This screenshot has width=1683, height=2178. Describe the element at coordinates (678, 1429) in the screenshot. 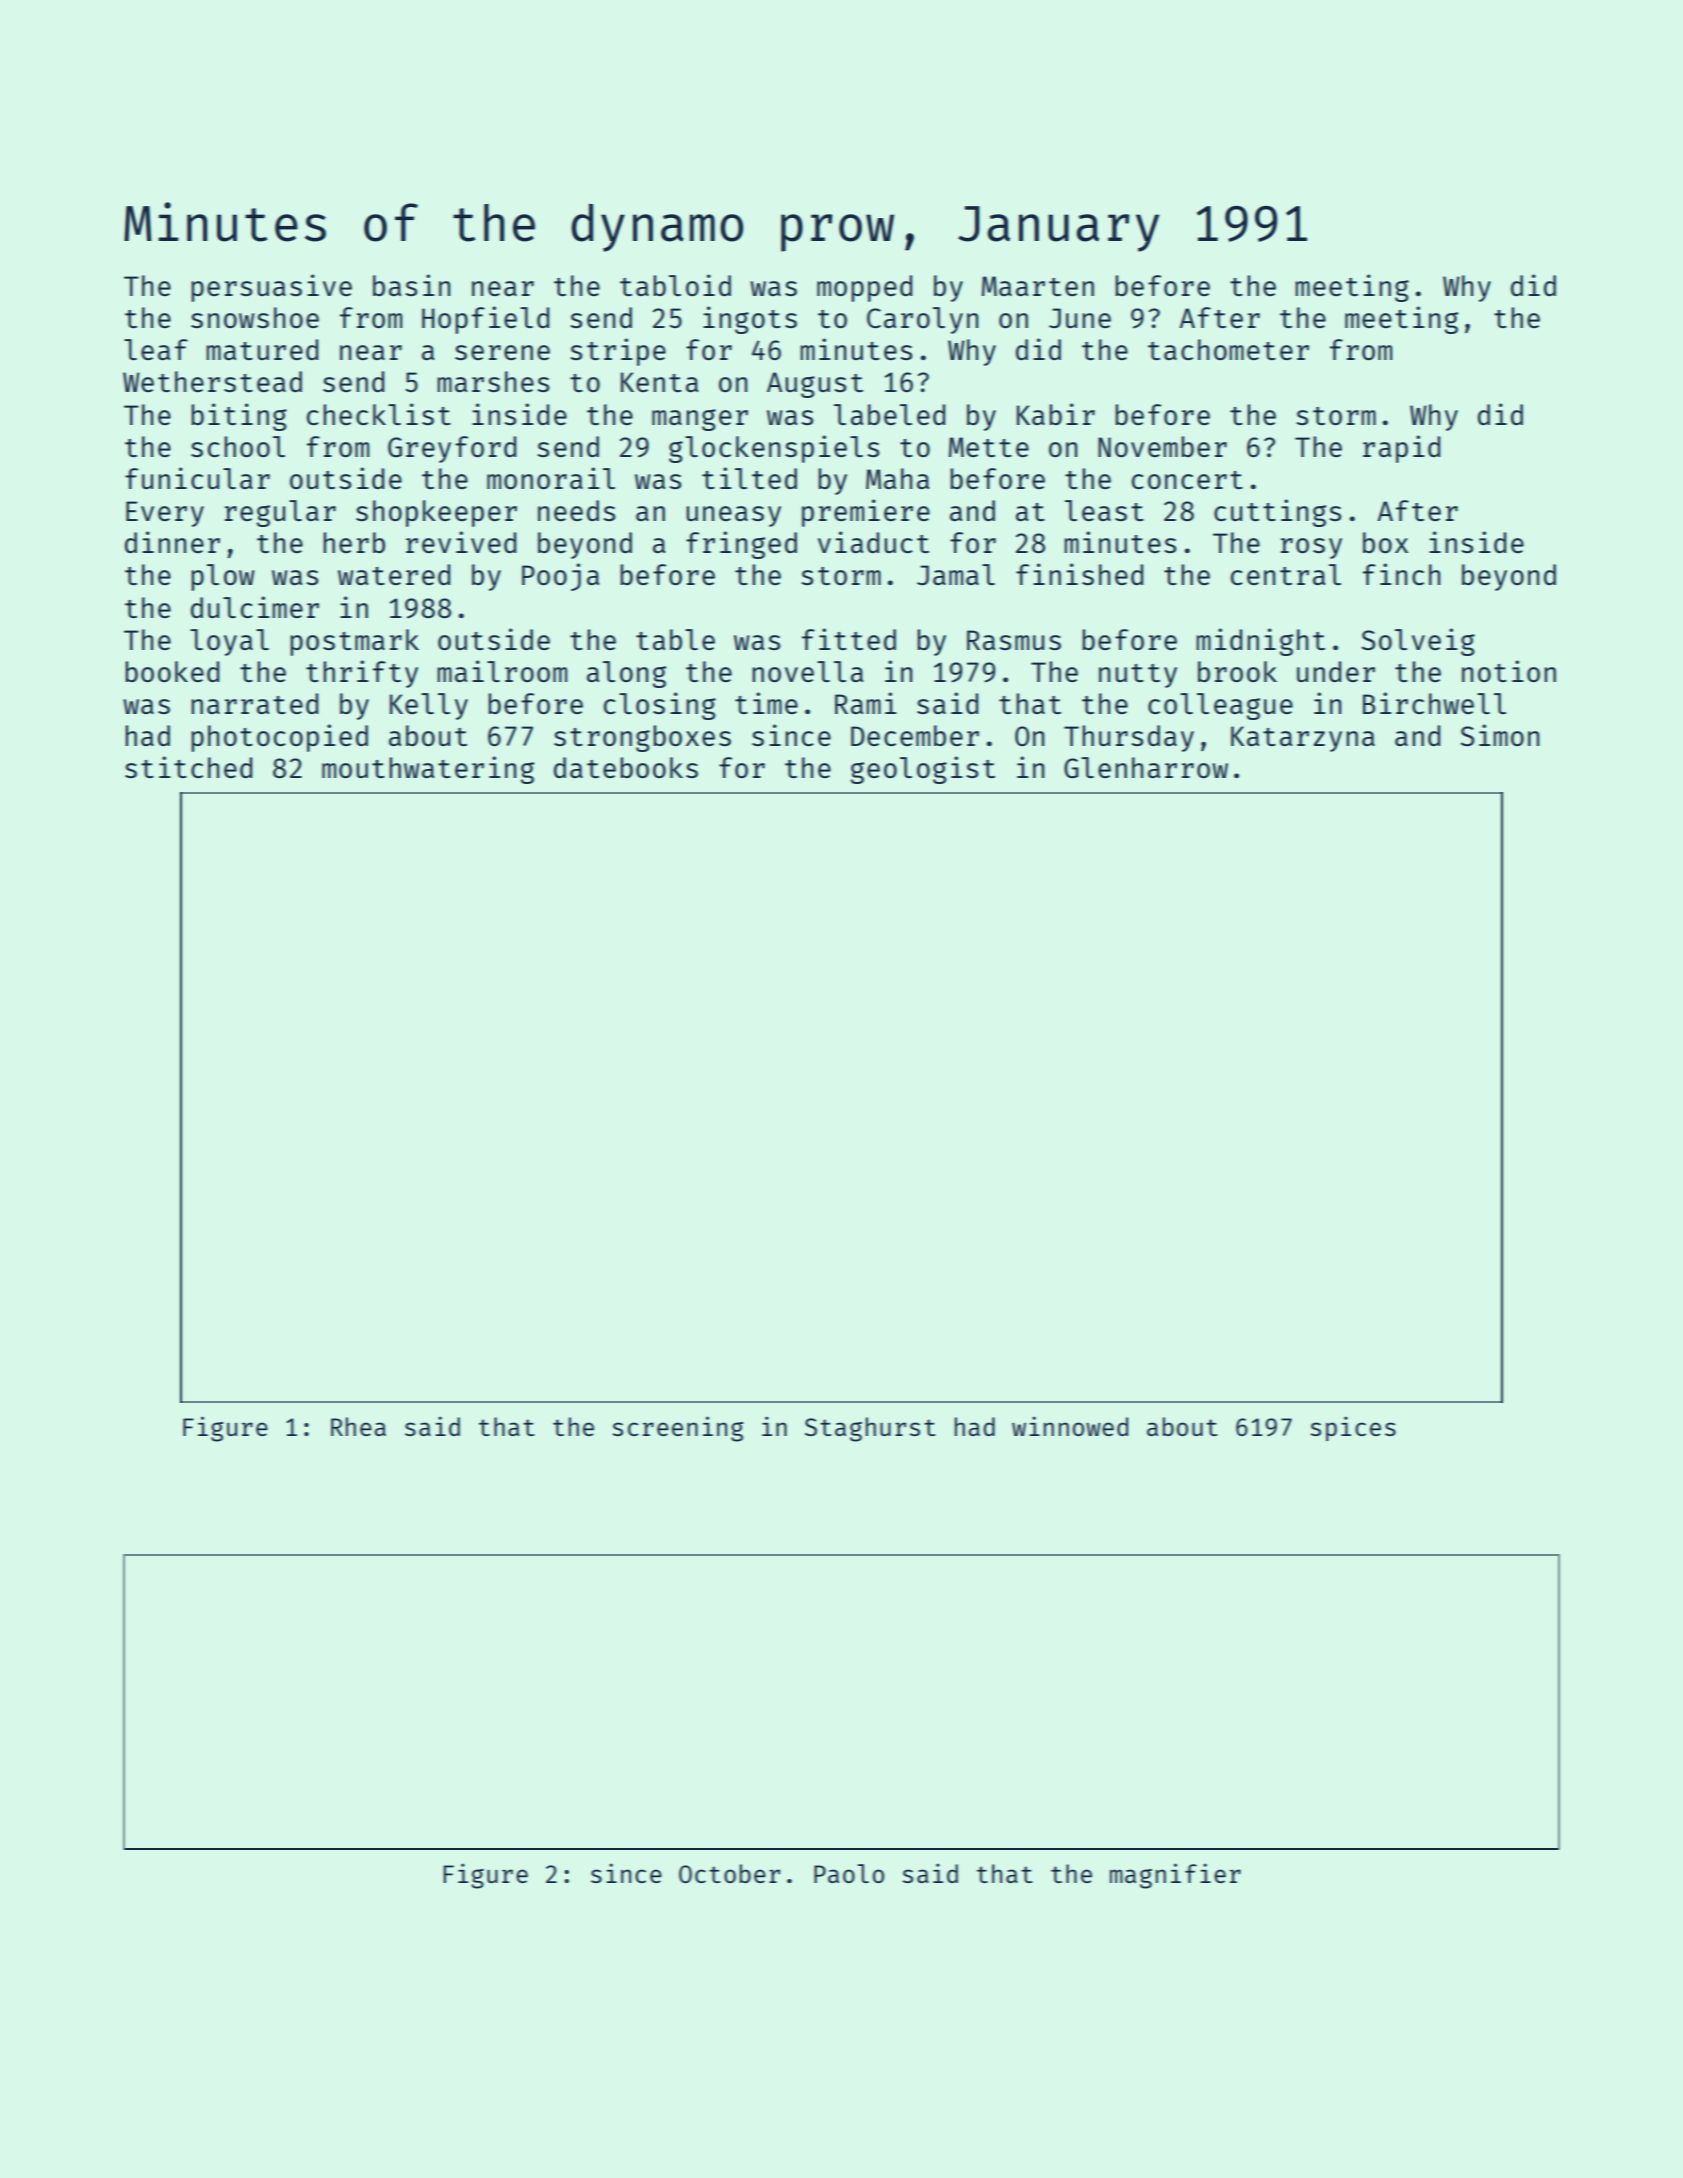

I see `screening` at that location.
